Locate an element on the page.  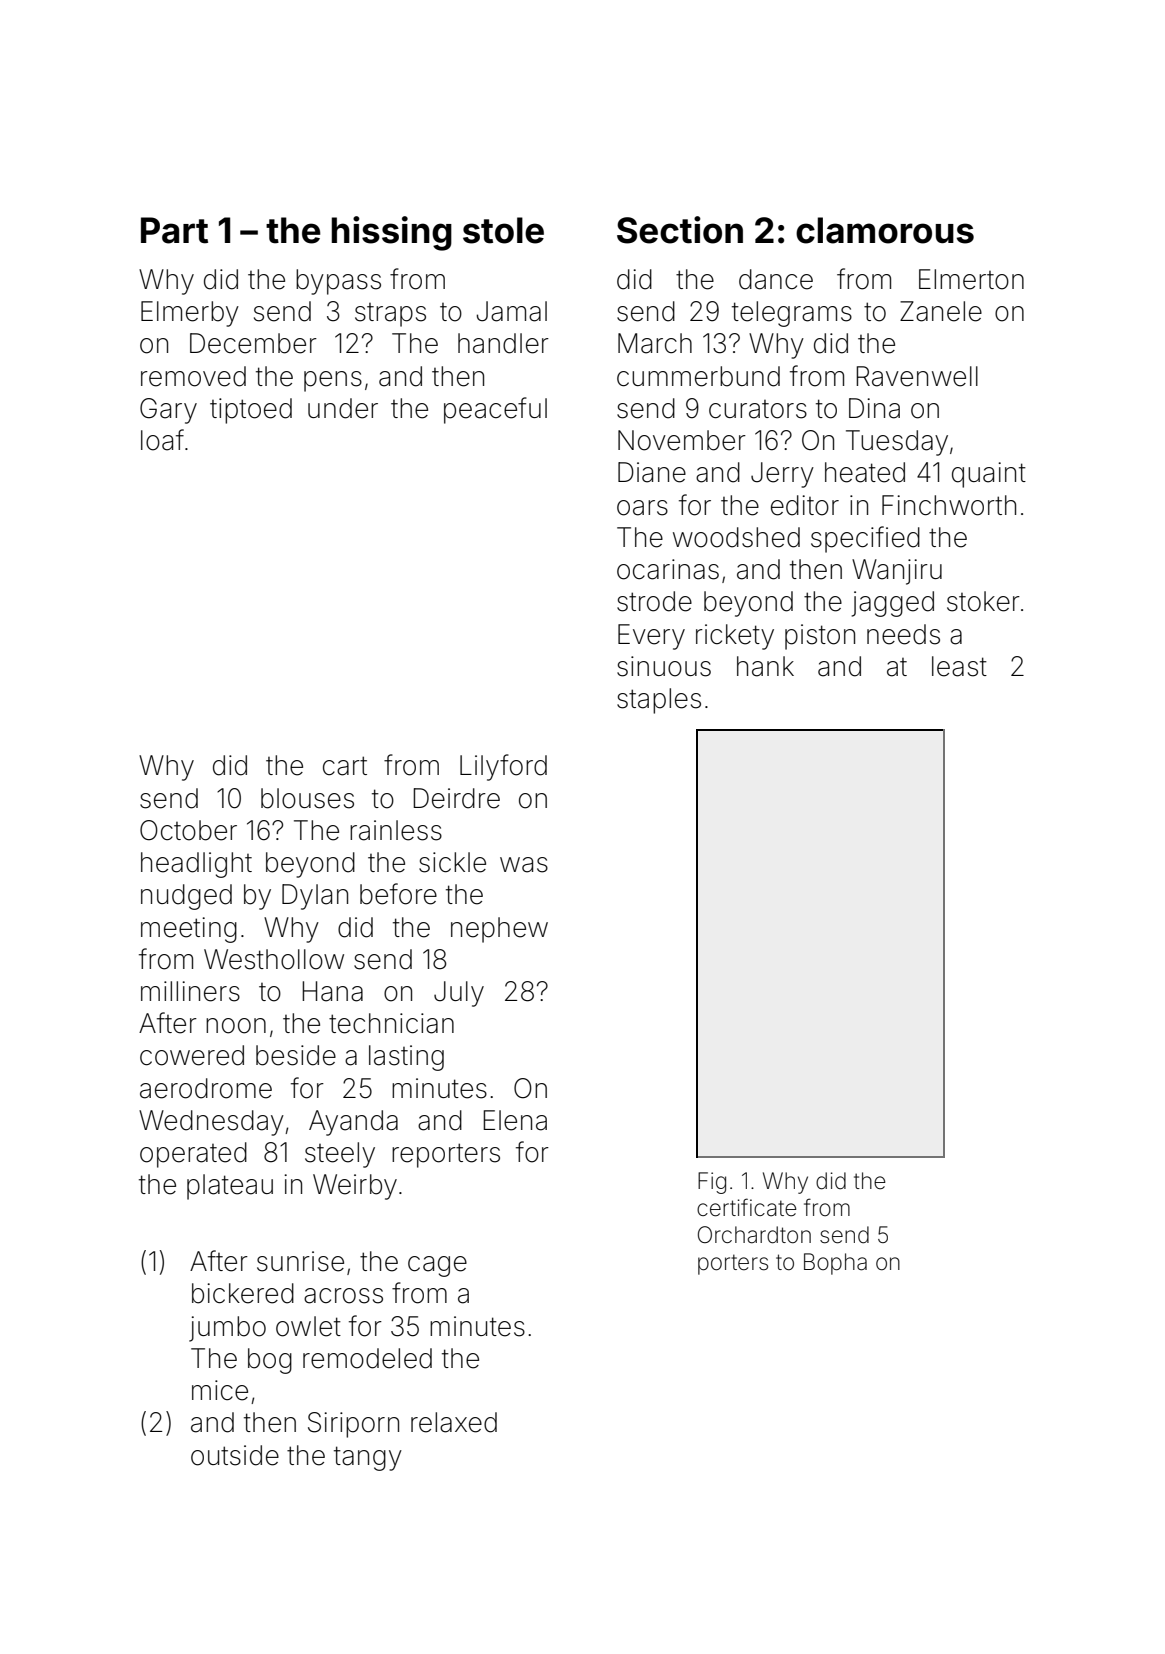
Elena is located at coordinates (515, 1120).
